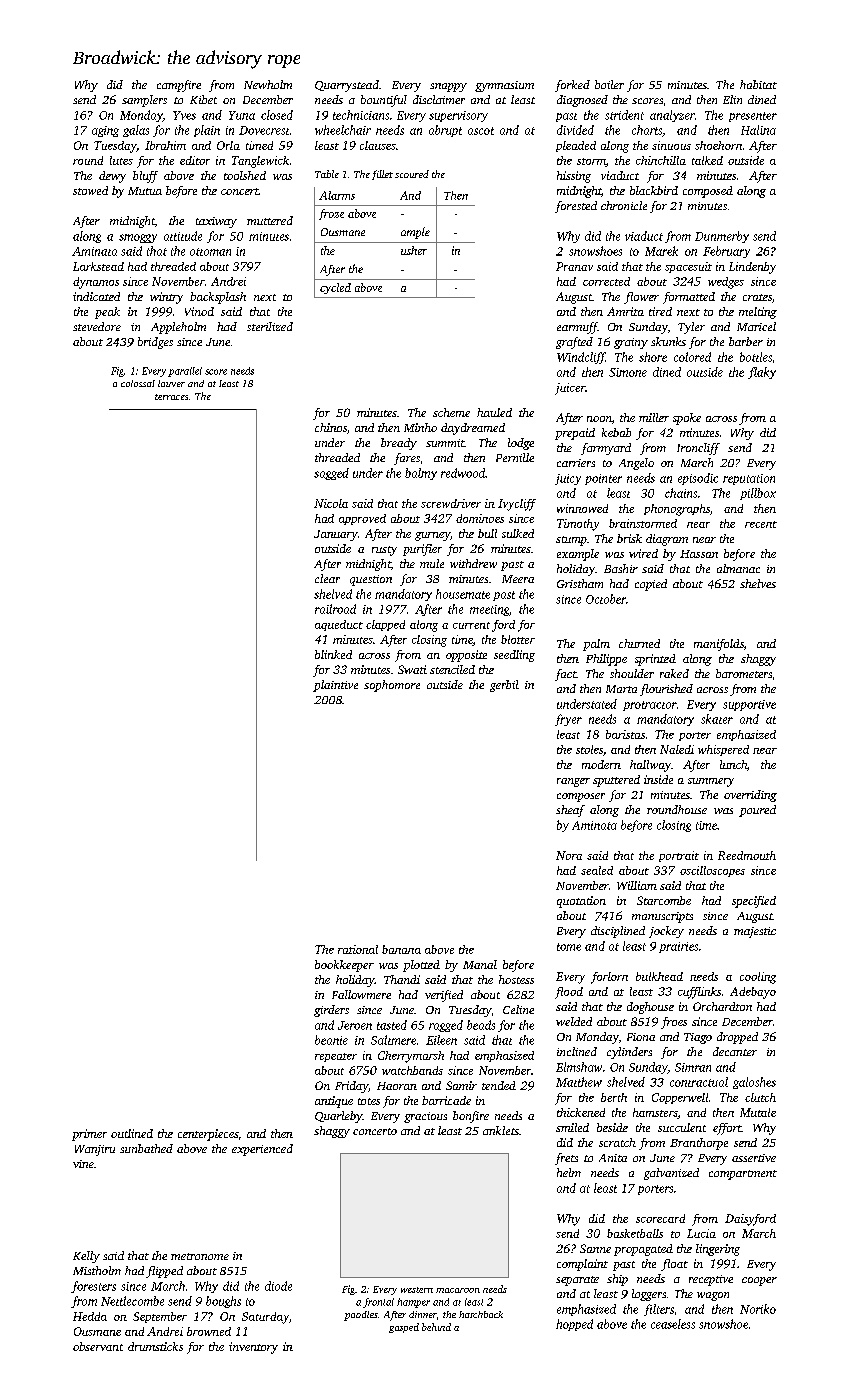  What do you see at coordinates (347, 86) in the screenshot?
I see `Quarrystead` at bounding box center [347, 86].
